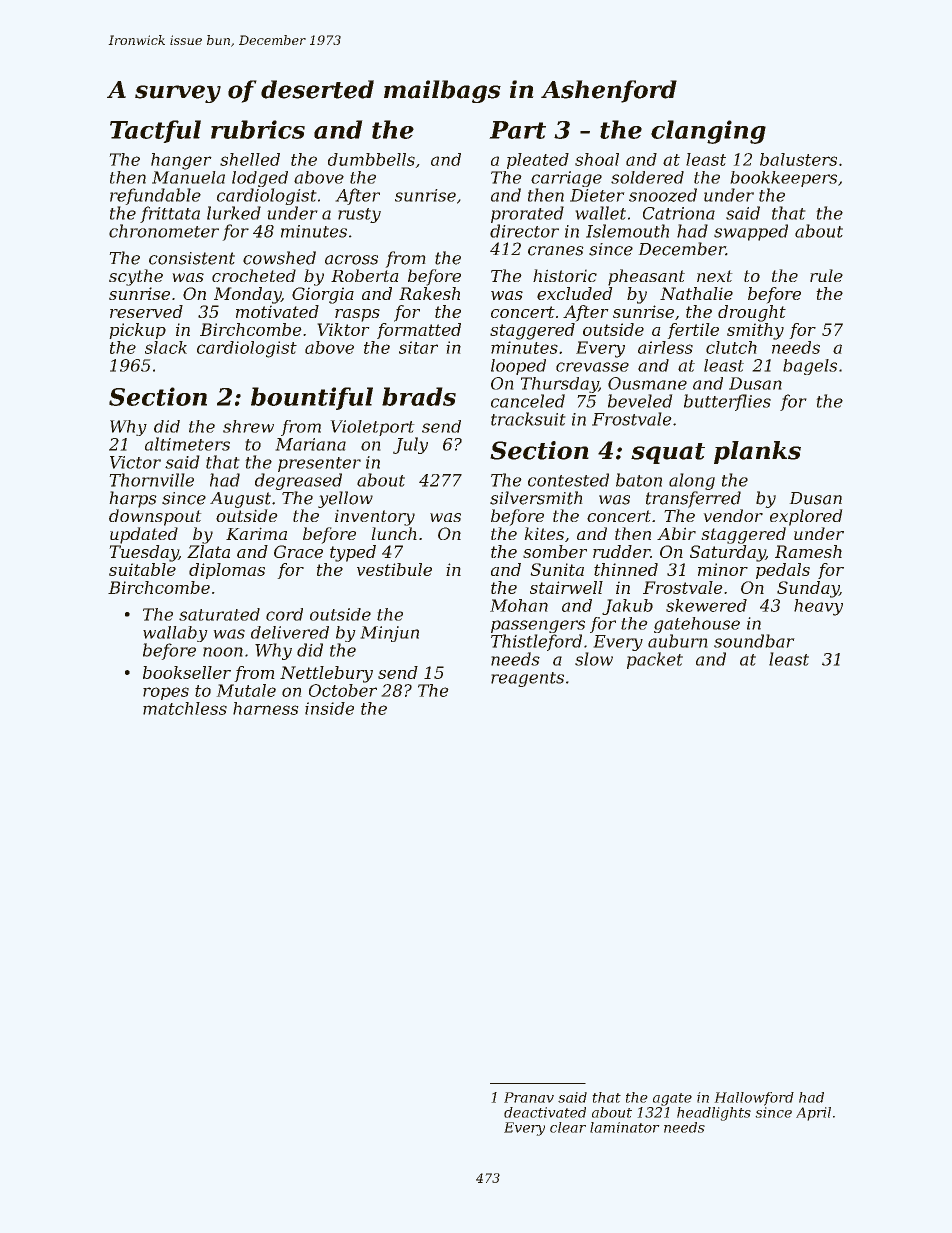  I want to click on July, so click(410, 445).
